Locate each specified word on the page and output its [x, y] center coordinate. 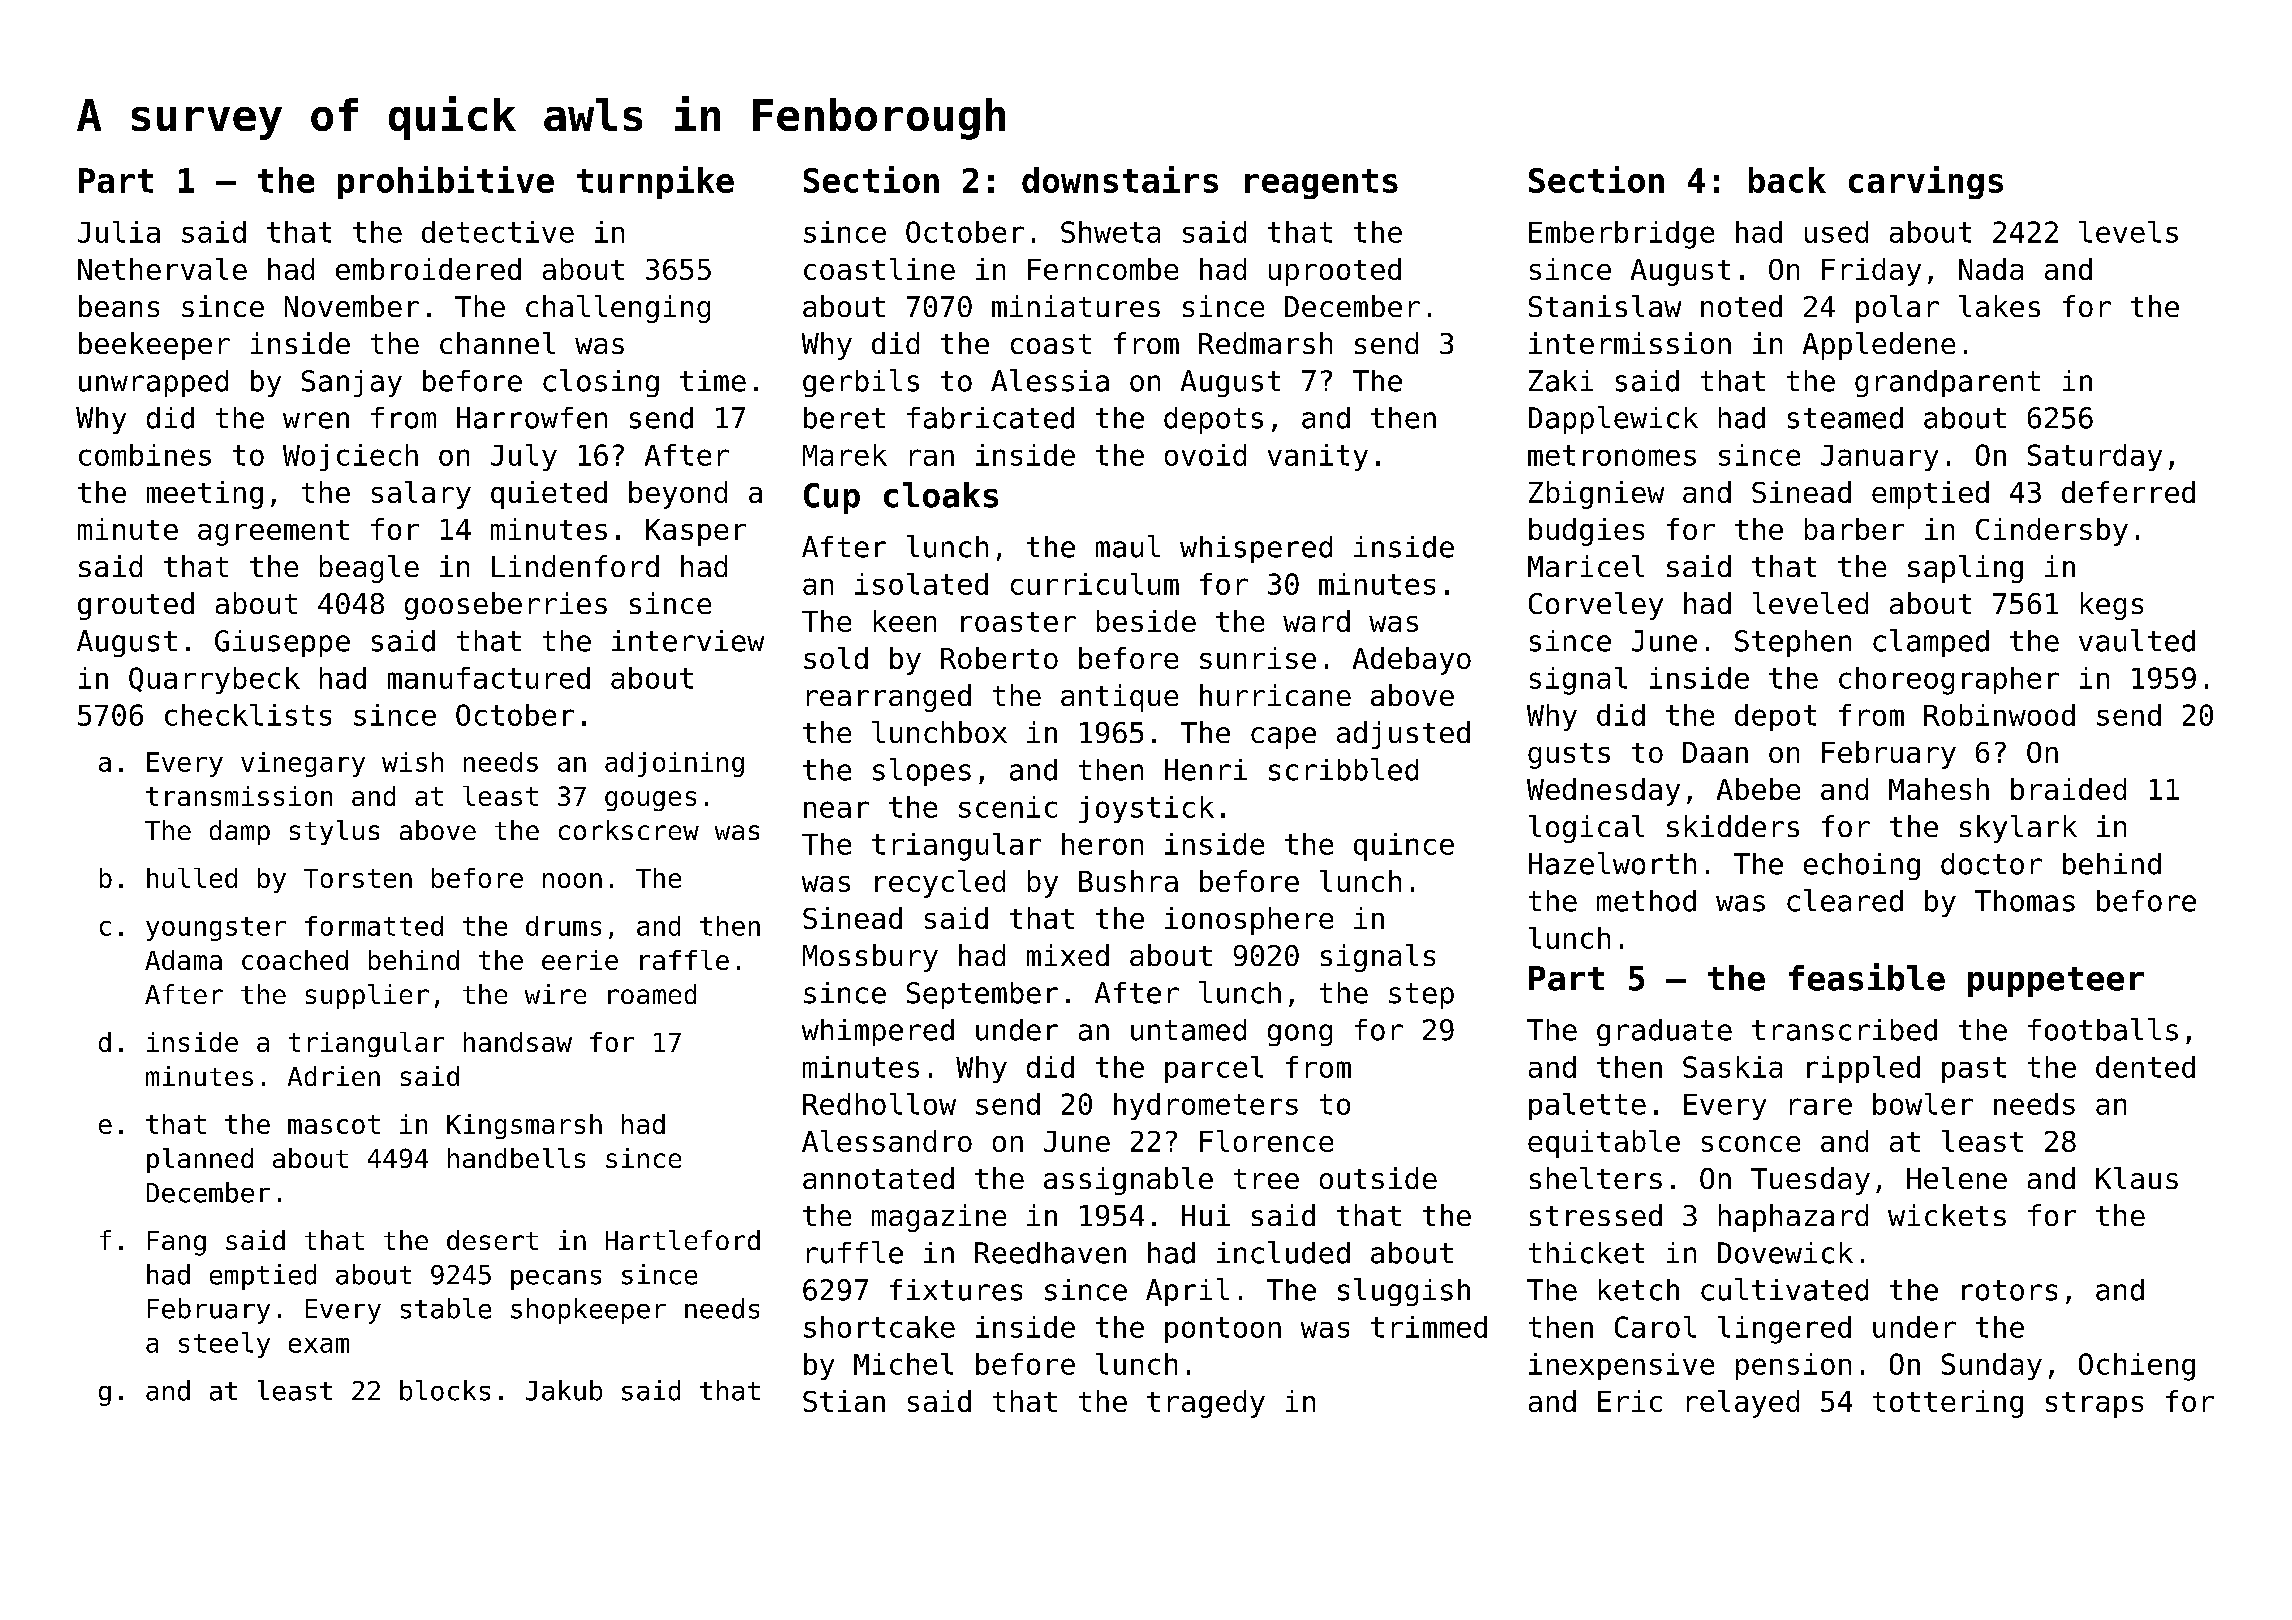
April [1187, 1292]
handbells [516, 1158]
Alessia [1050, 380]
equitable [1604, 1144]
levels [2128, 232]
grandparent [1947, 383]
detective [498, 232]
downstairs [1120, 179]
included [1283, 1252]
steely [224, 1345]
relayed [1743, 1404]
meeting [205, 495]
